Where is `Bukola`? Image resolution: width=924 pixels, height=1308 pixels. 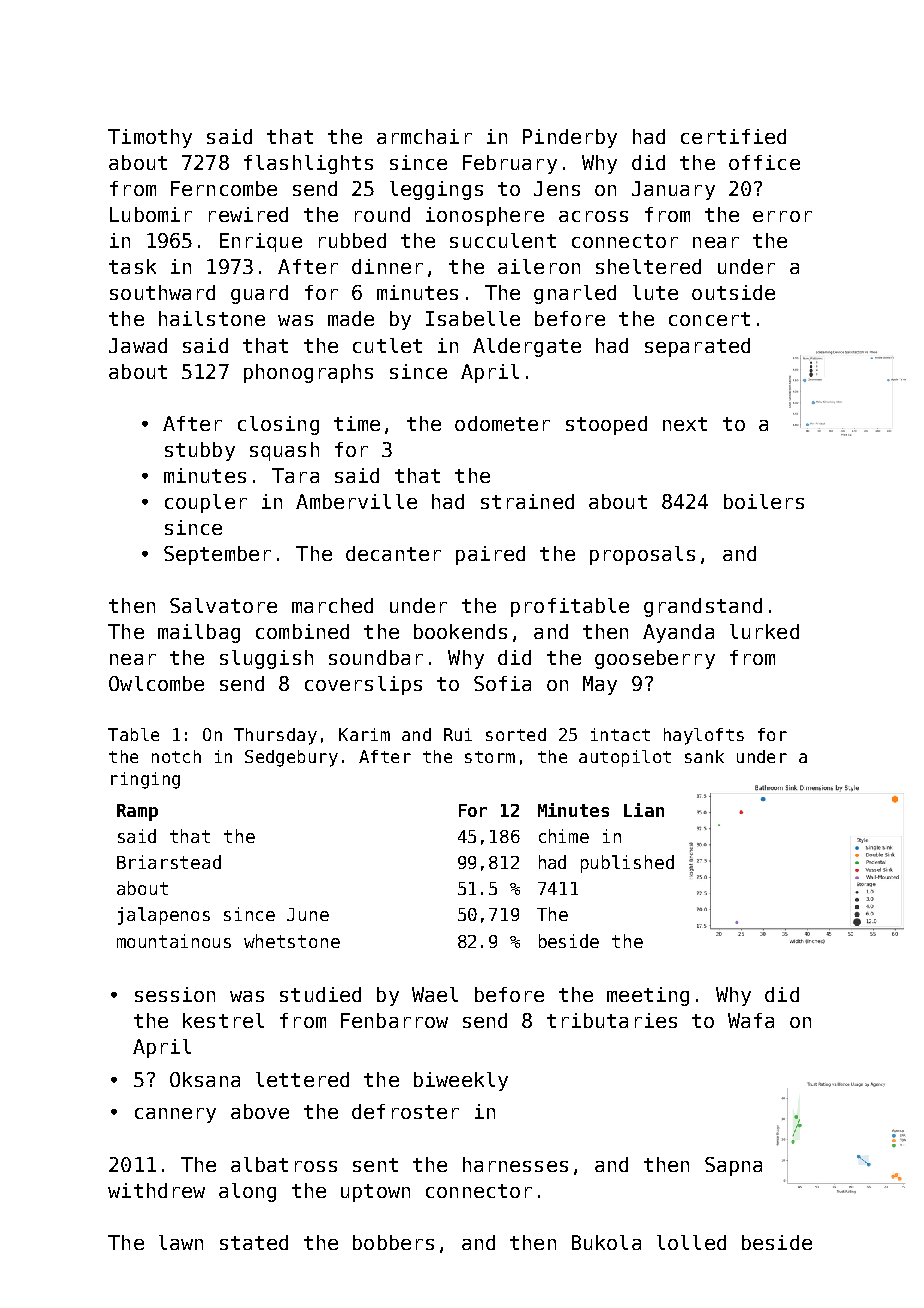 Bukola is located at coordinates (606, 1242).
